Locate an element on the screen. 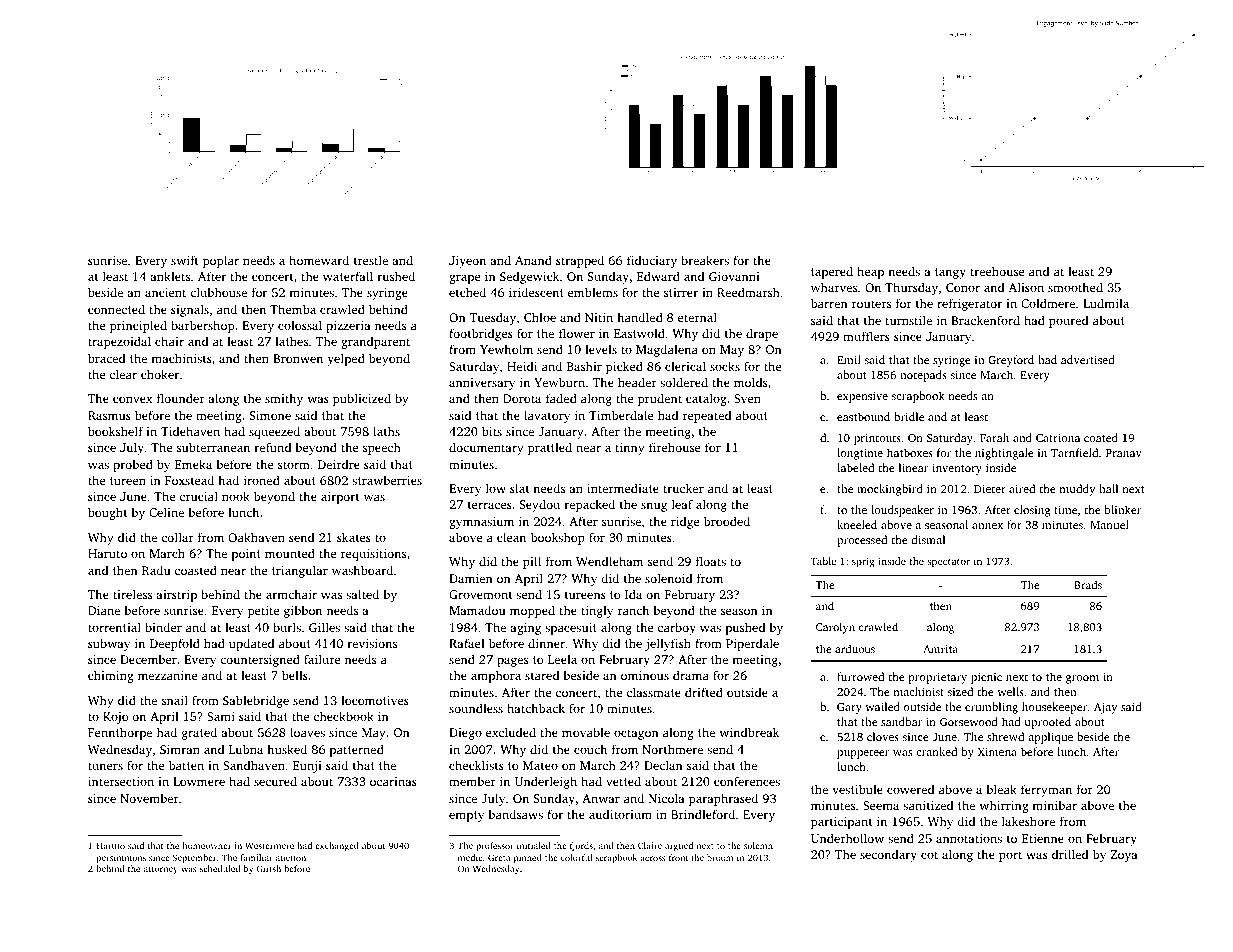 The width and height of the screenshot is (1233, 952). ominous is located at coordinates (645, 675).
